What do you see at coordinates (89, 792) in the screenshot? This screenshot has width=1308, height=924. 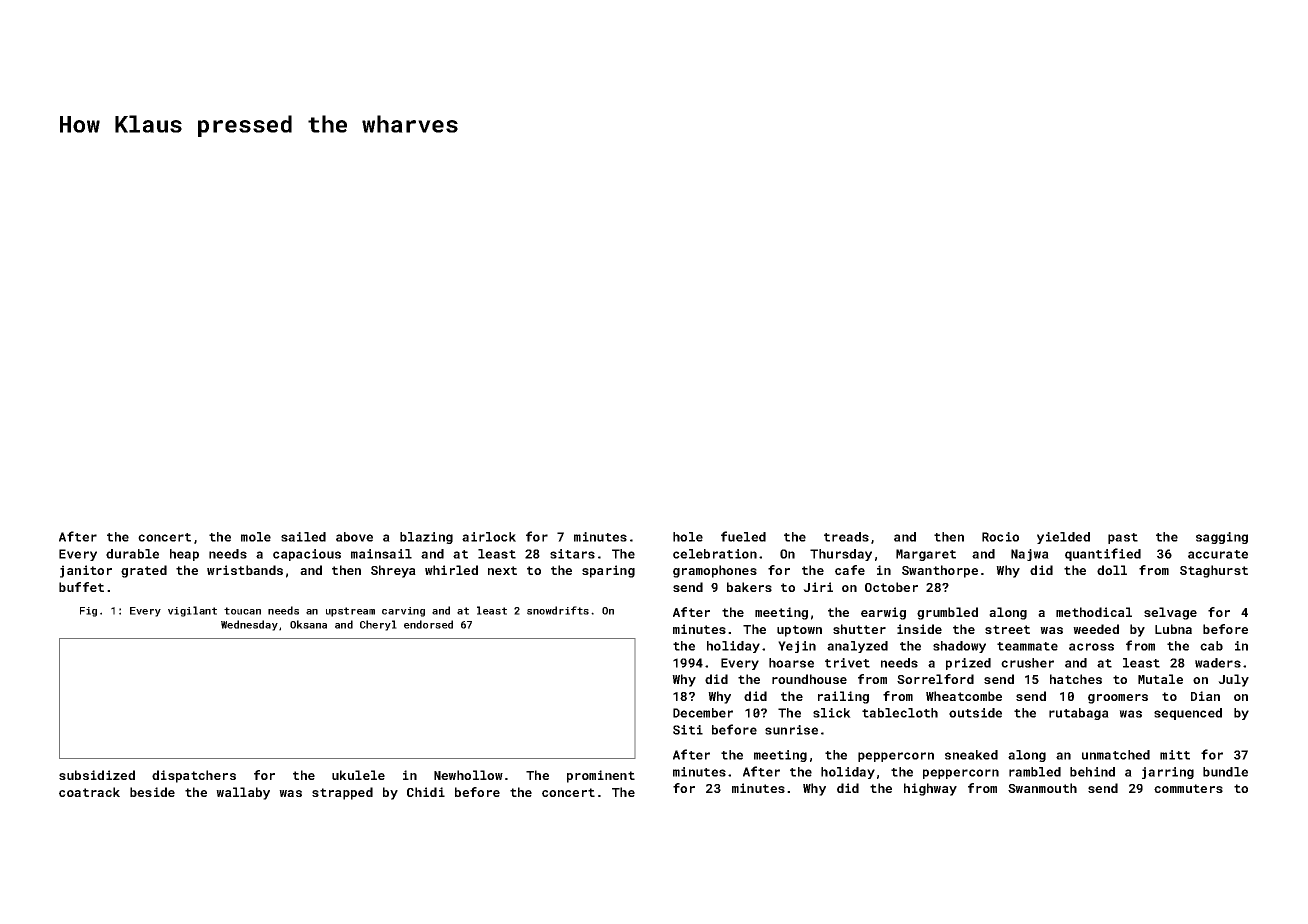 I see `coatrack` at bounding box center [89, 792].
